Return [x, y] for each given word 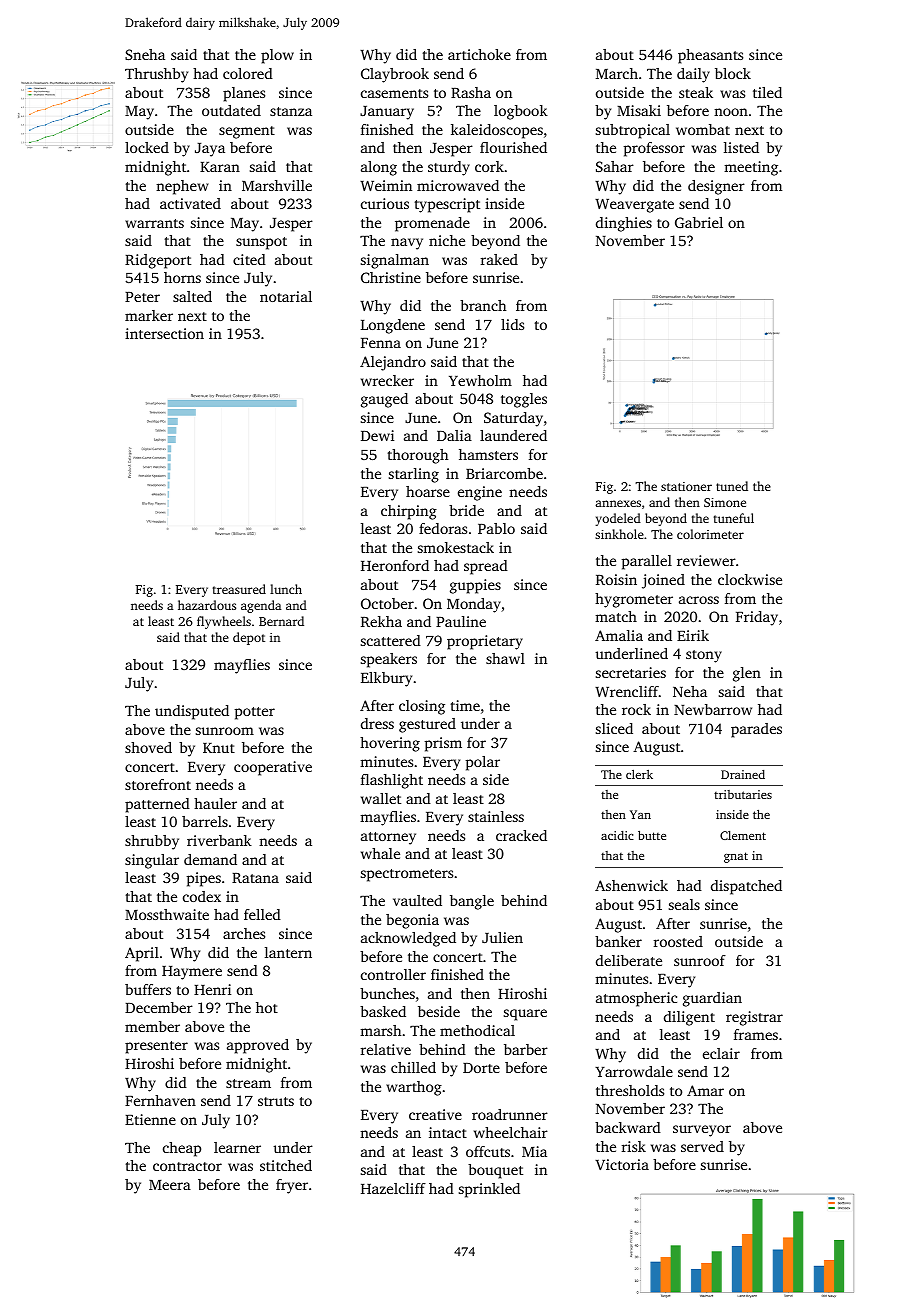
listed [741, 147]
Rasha [471, 92]
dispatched [746, 887]
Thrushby [156, 75]
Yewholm [480, 380]
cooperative [273, 768]
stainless [496, 816]
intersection [164, 333]
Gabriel [699, 222]
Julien [502, 937]
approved [258, 1046]
